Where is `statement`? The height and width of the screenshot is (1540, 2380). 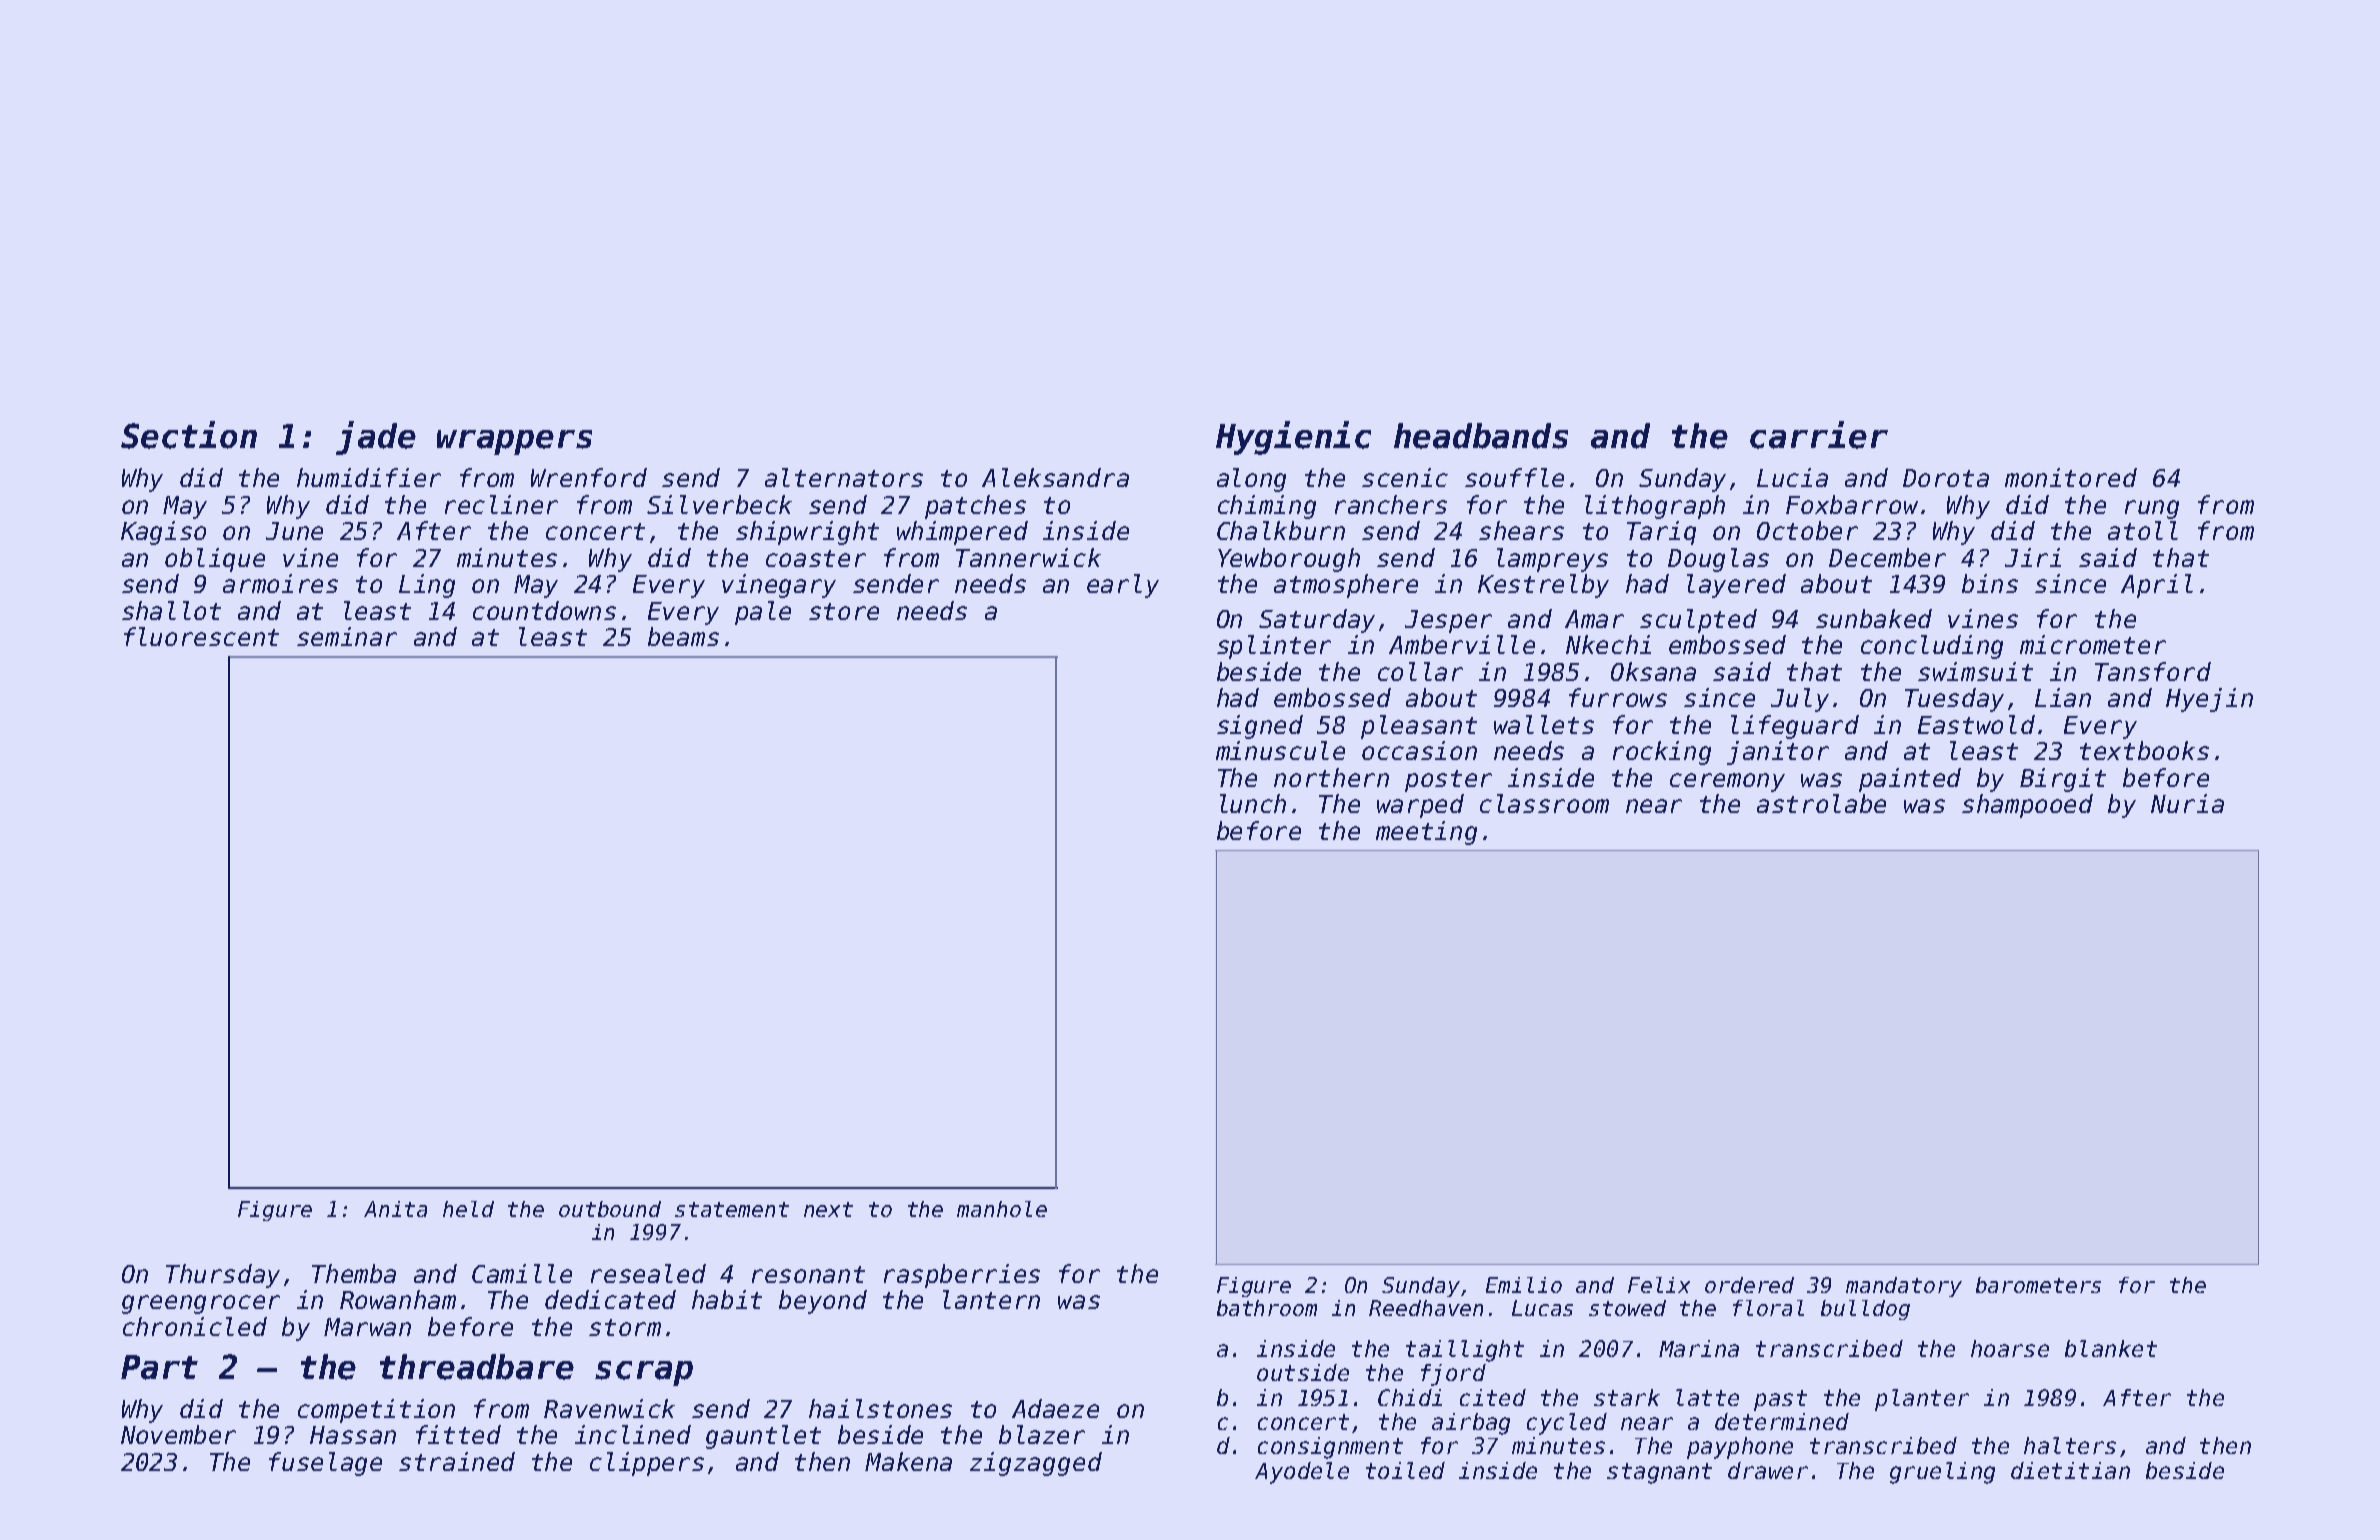
statement is located at coordinates (732, 1209).
